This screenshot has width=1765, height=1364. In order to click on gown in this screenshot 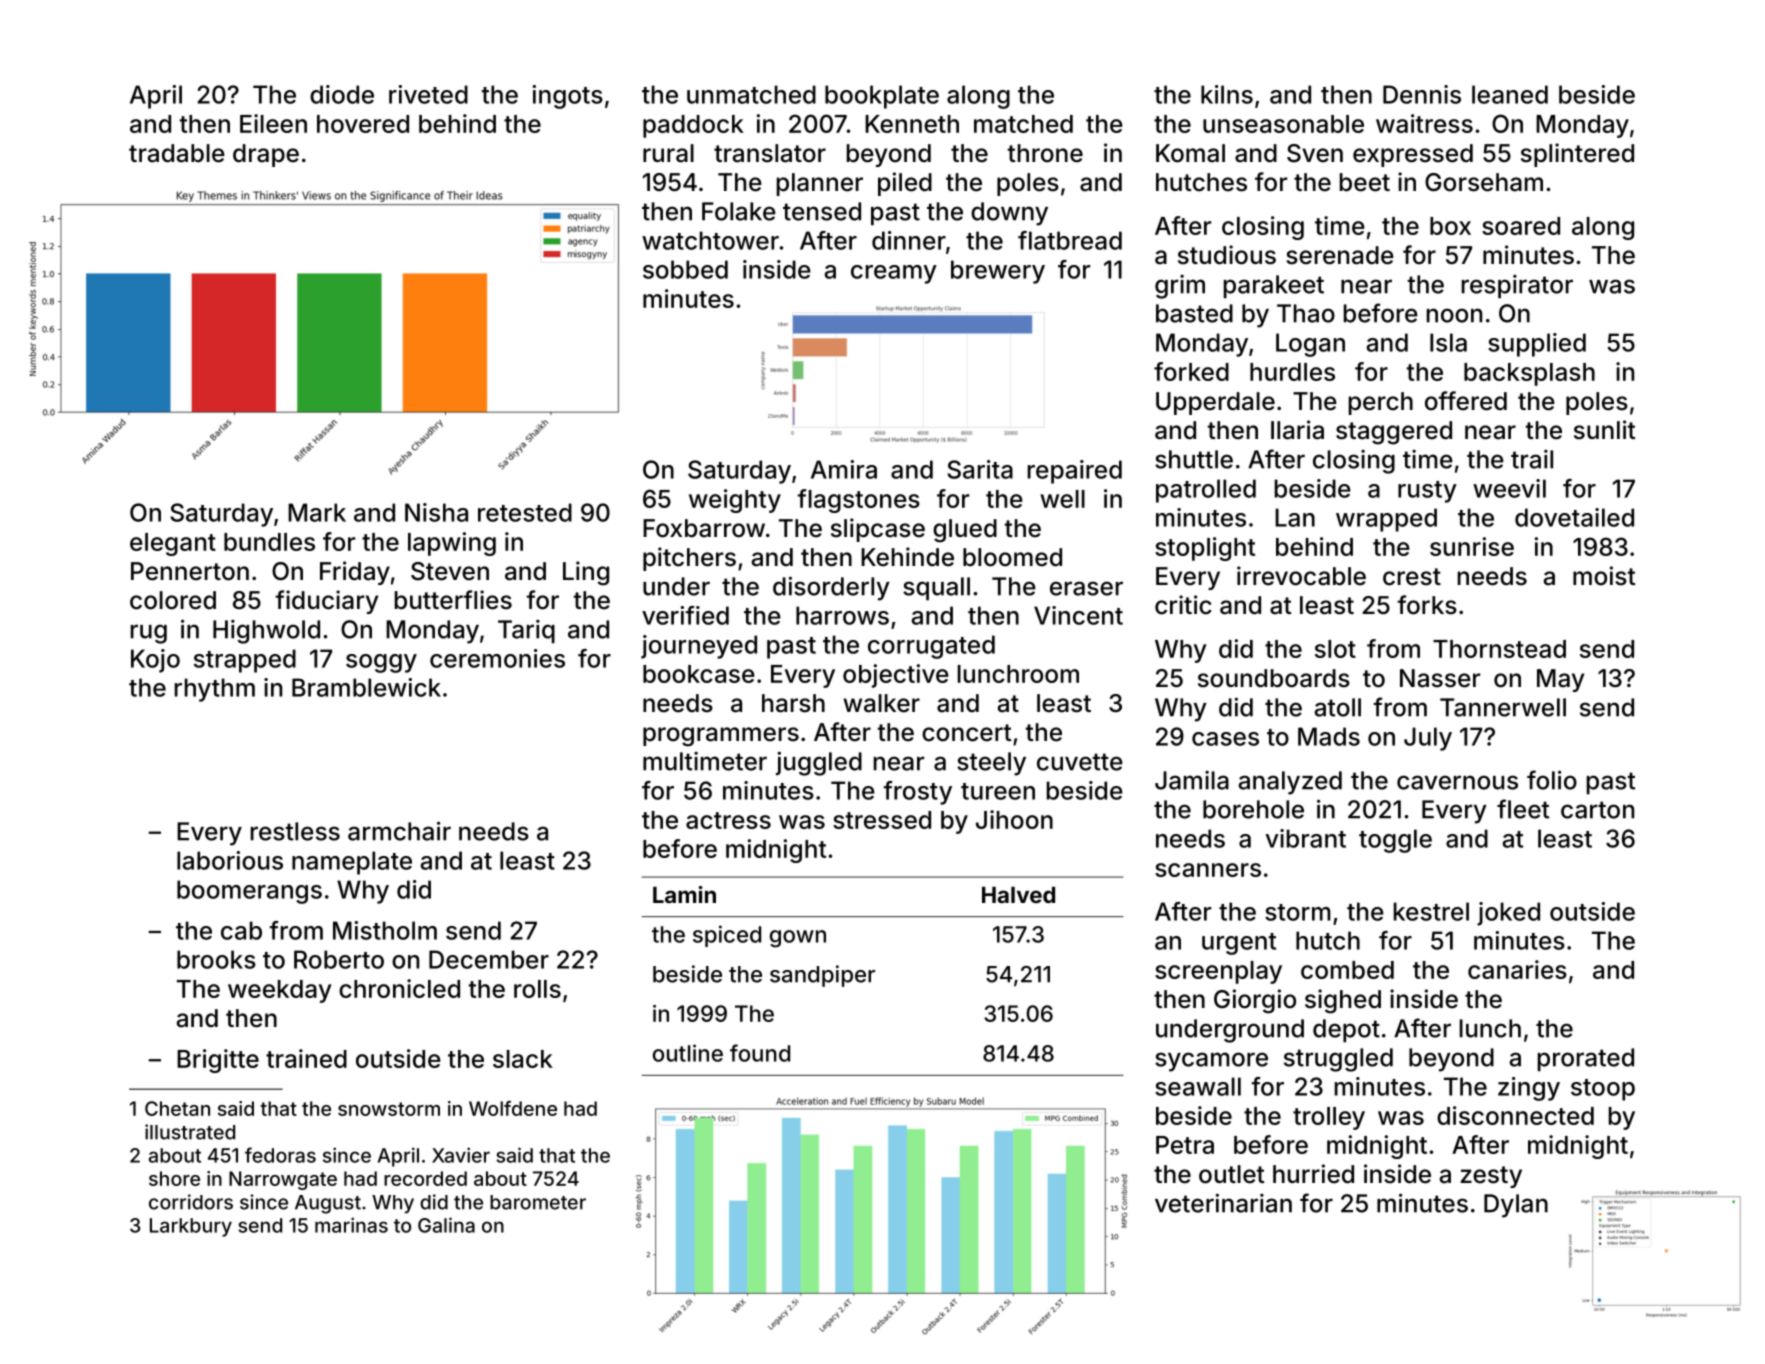, I will do `click(798, 939)`.
